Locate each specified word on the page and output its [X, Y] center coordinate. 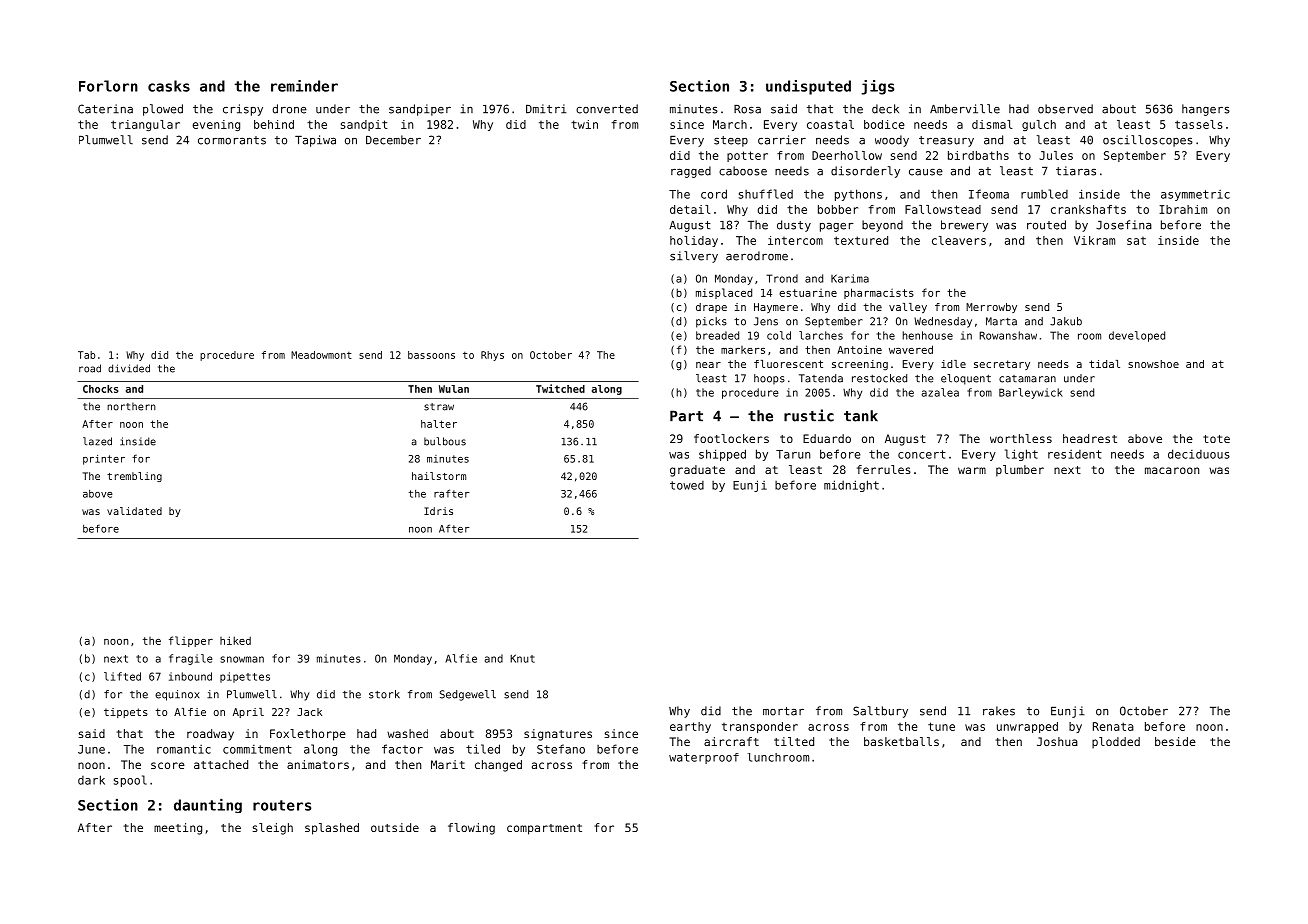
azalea [940, 392]
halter [439, 424]
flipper [191, 641]
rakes [999, 711]
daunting [208, 806]
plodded [1116, 743]
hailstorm [439, 476]
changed [498, 766]
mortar [783, 711]
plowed [163, 110]
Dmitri [546, 109]
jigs [878, 87]
